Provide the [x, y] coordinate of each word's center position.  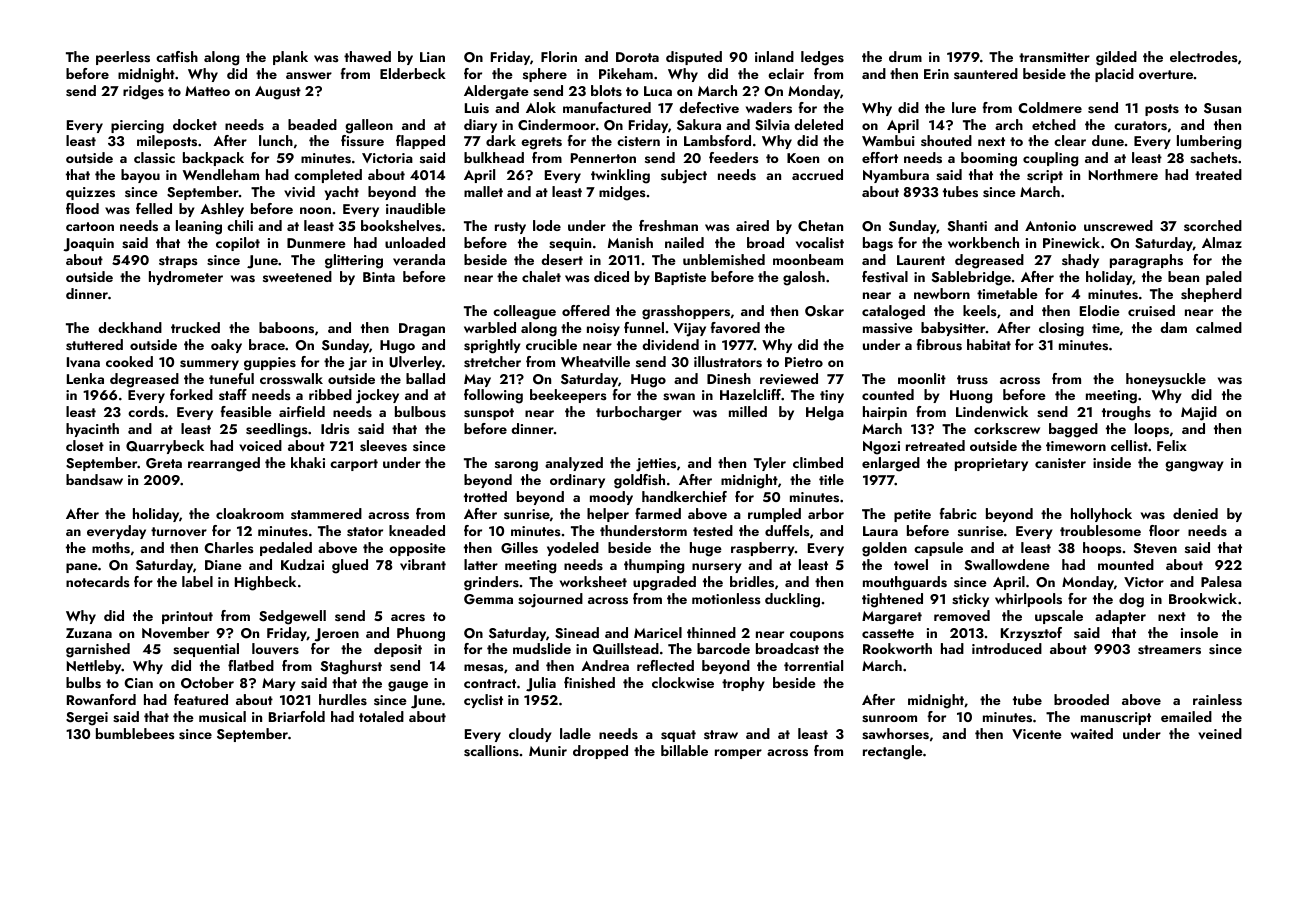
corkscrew [1007, 429]
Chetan [820, 225]
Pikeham [626, 73]
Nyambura [896, 176]
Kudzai [302, 564]
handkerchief [684, 496]
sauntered [986, 73]
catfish [177, 57]
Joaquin [88, 245]
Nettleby [94, 667]
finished [589, 682]
